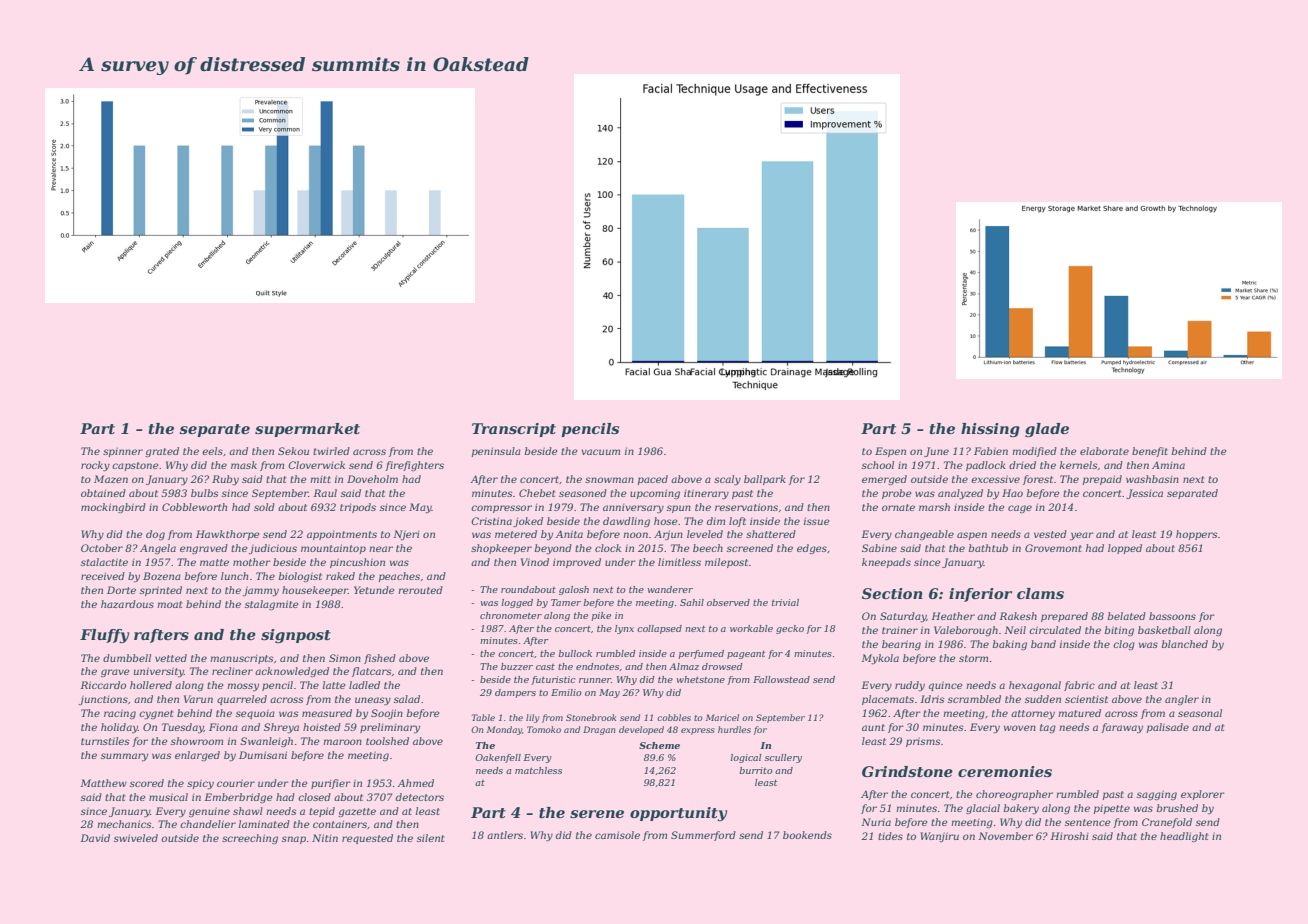 This image has width=1308, height=924. I want to click on padlock, so click(986, 466).
